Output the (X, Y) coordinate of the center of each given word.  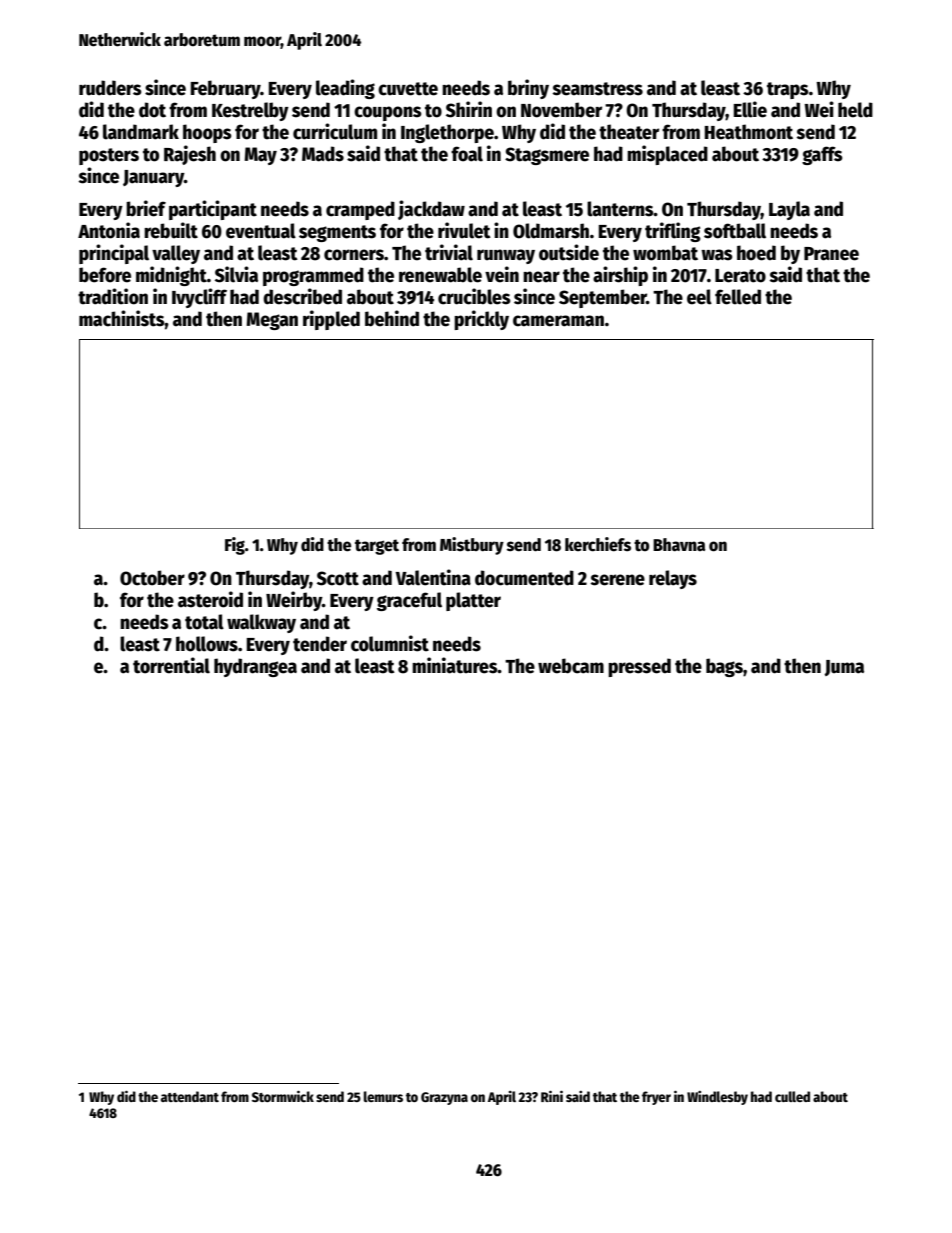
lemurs (383, 1096)
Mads (323, 154)
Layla (789, 210)
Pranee (831, 254)
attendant (190, 1096)
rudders (110, 88)
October (152, 578)
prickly (481, 320)
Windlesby (717, 1098)
